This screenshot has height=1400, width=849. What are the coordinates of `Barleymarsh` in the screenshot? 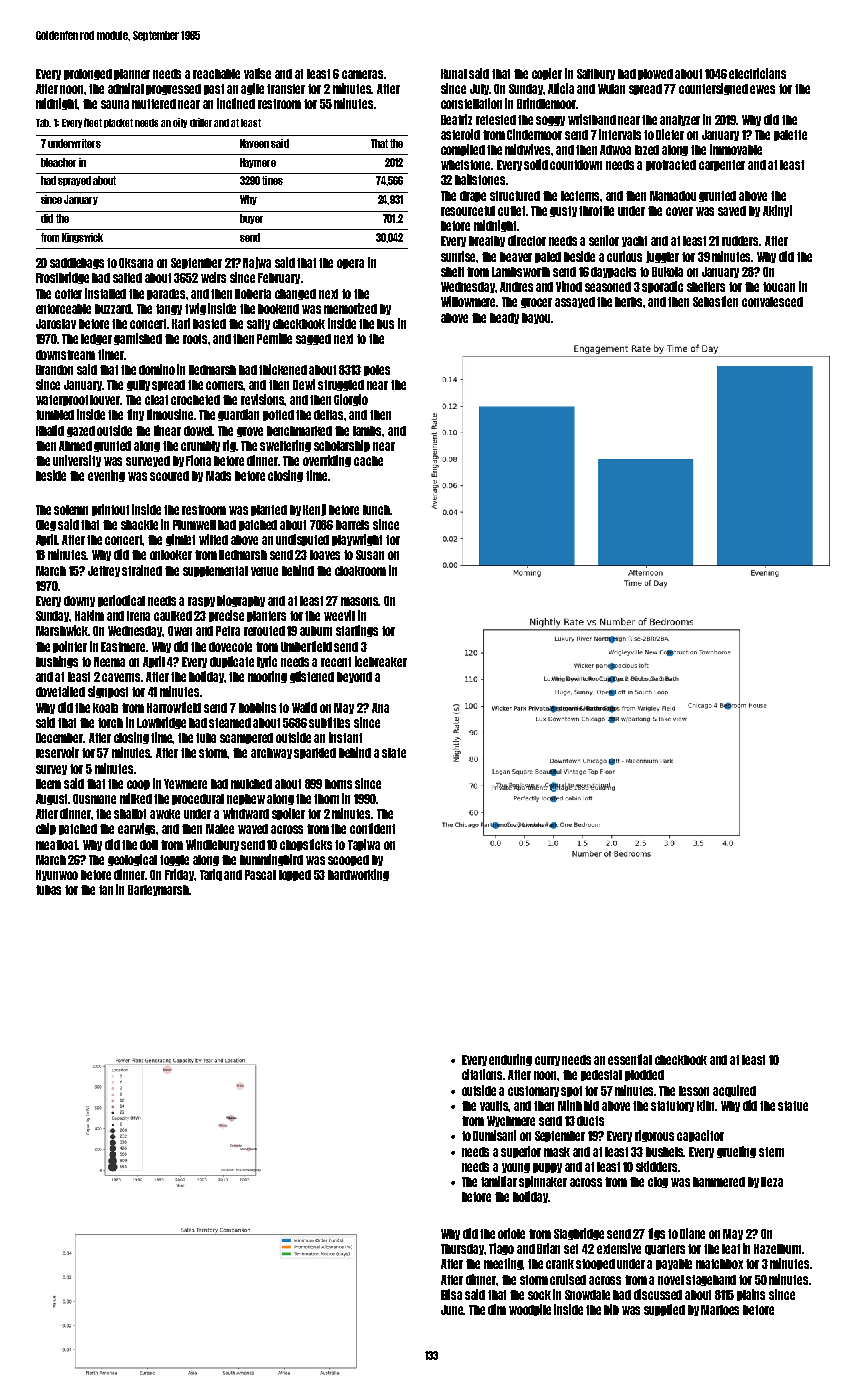 It's located at (158, 890).
